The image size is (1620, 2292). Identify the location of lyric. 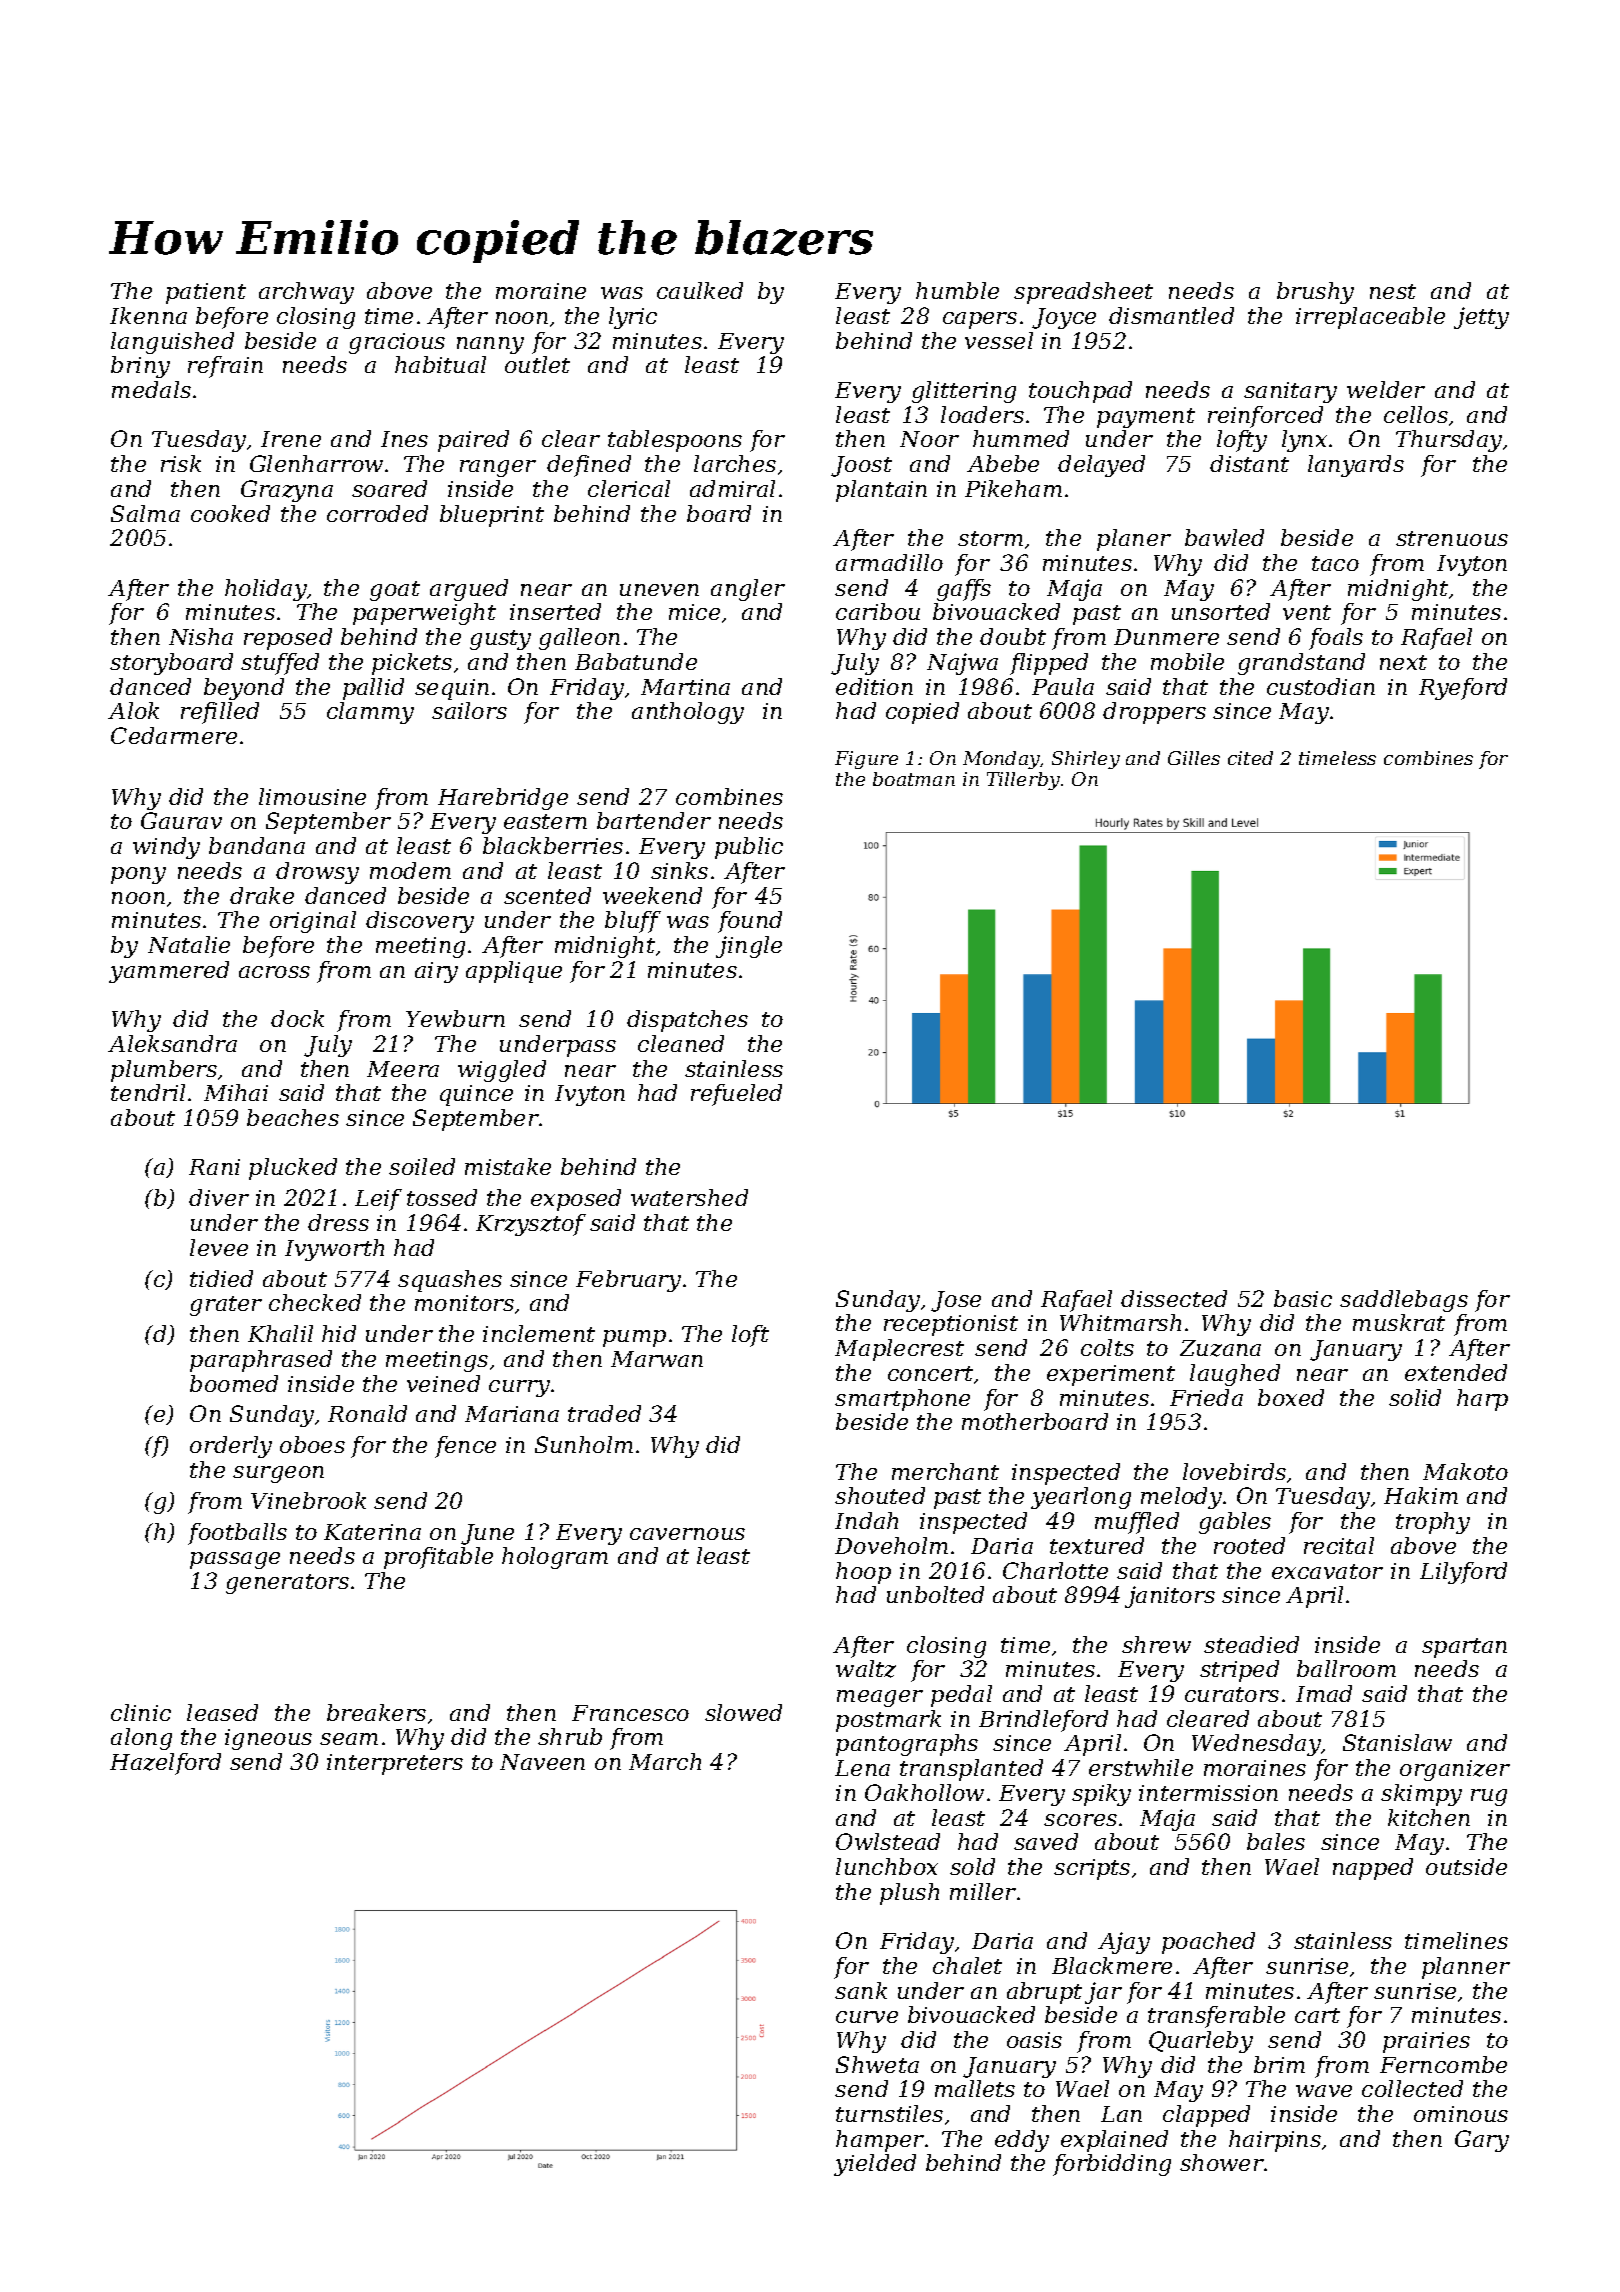
(633, 318).
